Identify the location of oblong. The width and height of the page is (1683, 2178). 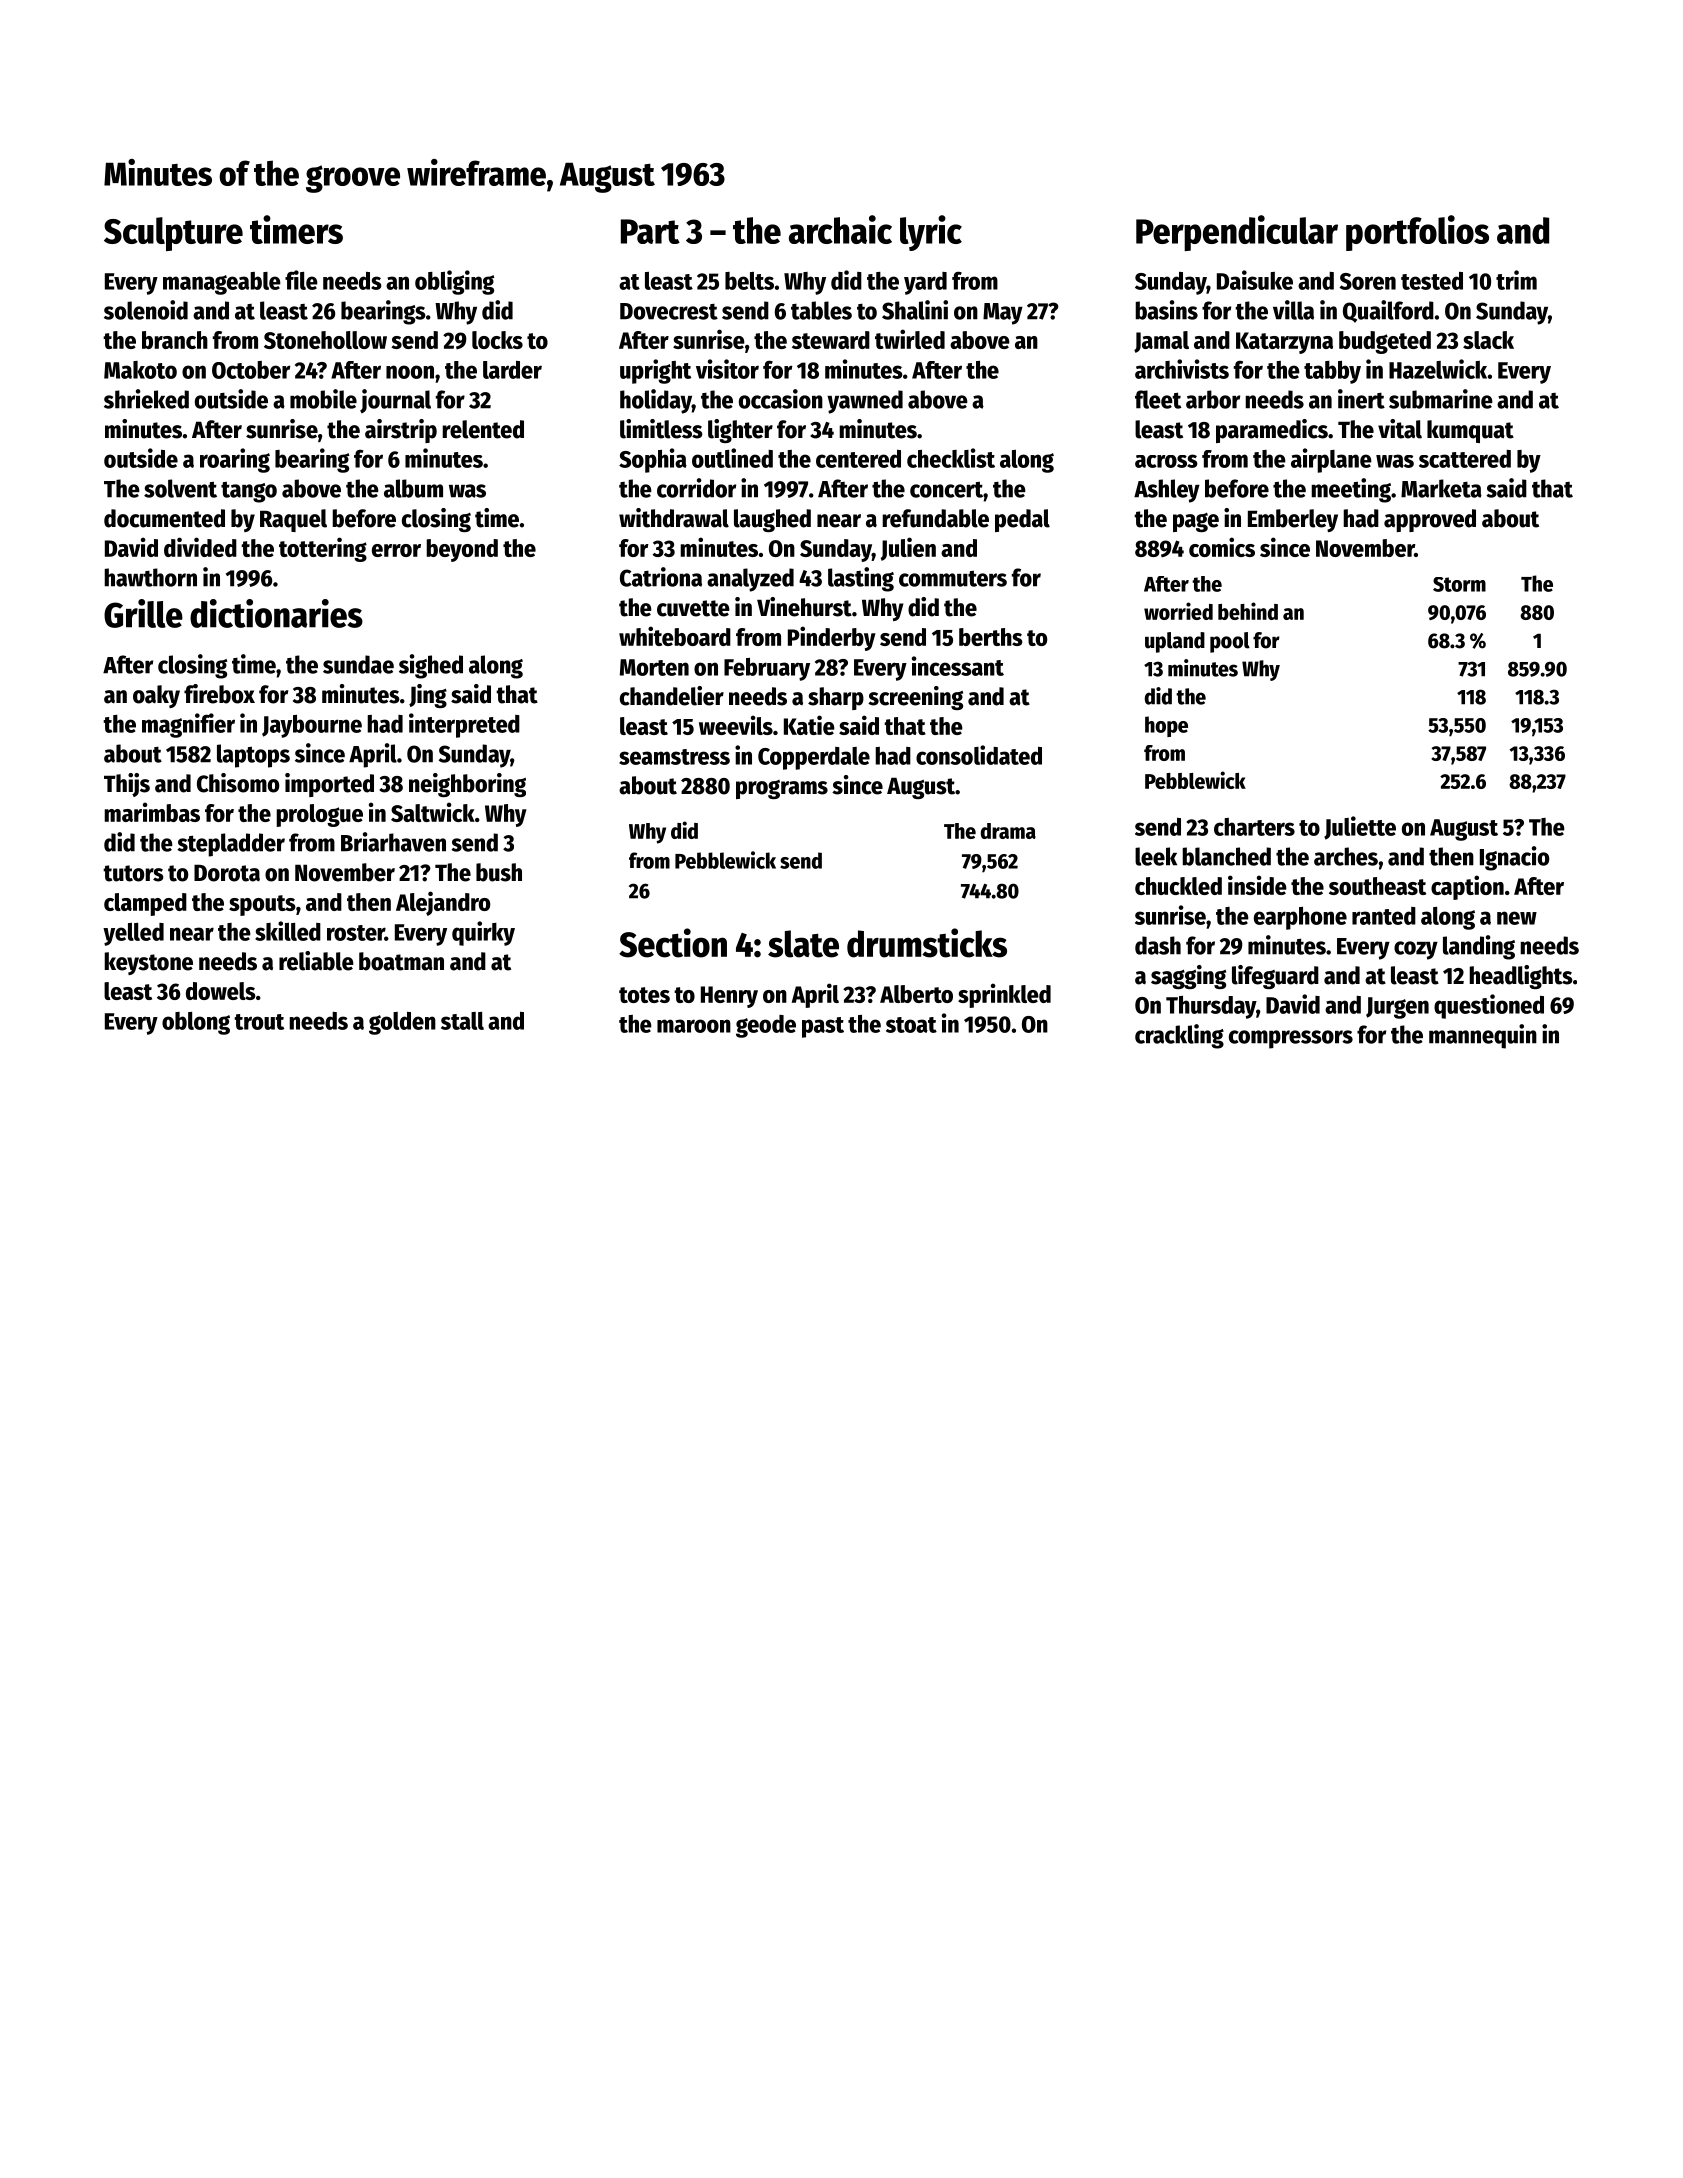
(196, 1023).
